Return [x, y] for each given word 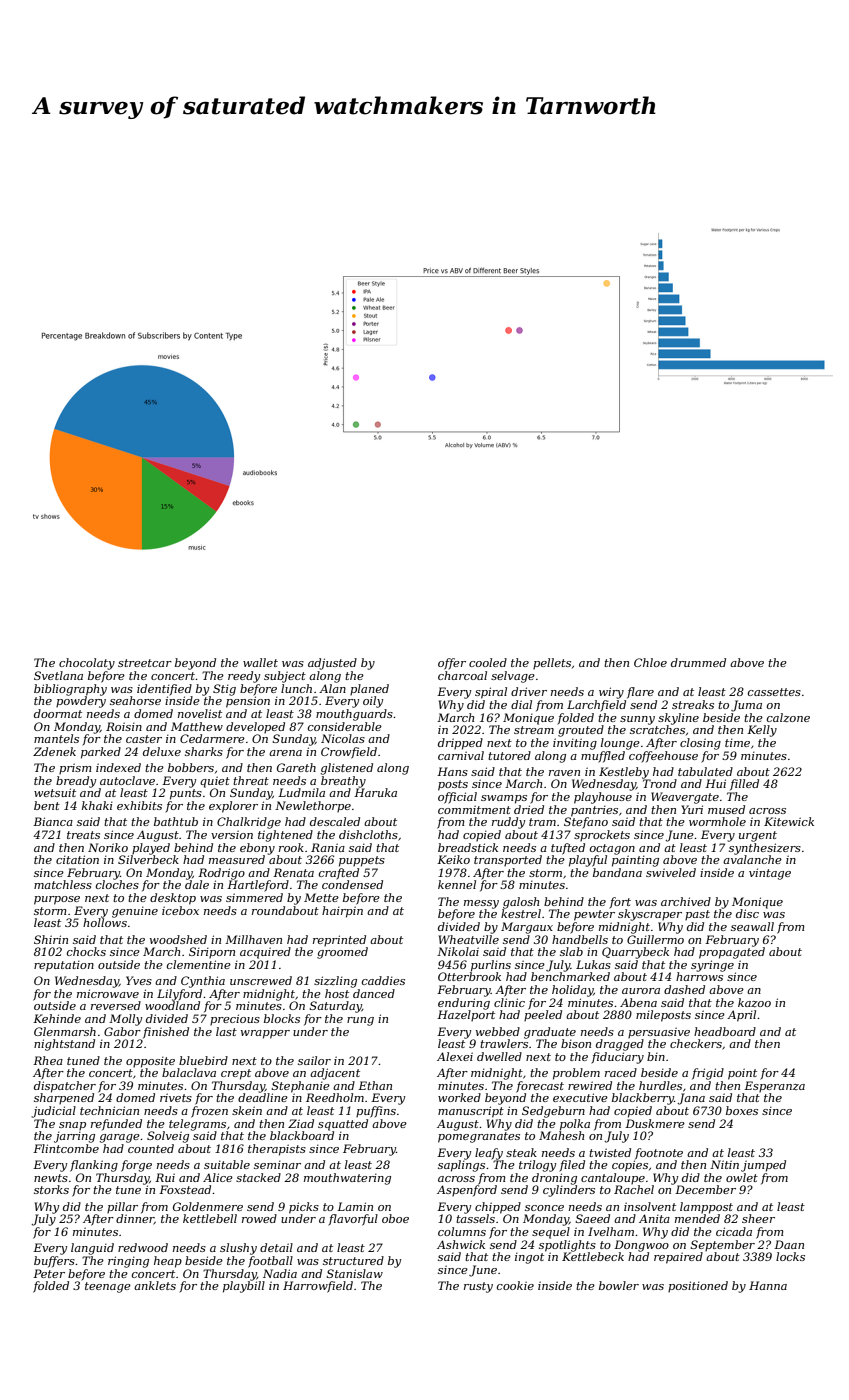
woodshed [178, 939]
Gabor [122, 1031]
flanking [94, 1166]
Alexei [455, 1056]
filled [744, 785]
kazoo [754, 1002]
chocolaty [87, 664]
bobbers [191, 767]
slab [571, 951]
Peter [49, 1273]
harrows [699, 976]
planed [369, 689]
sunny [637, 720]
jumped [763, 1166]
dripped [460, 744]
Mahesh [561, 1135]
